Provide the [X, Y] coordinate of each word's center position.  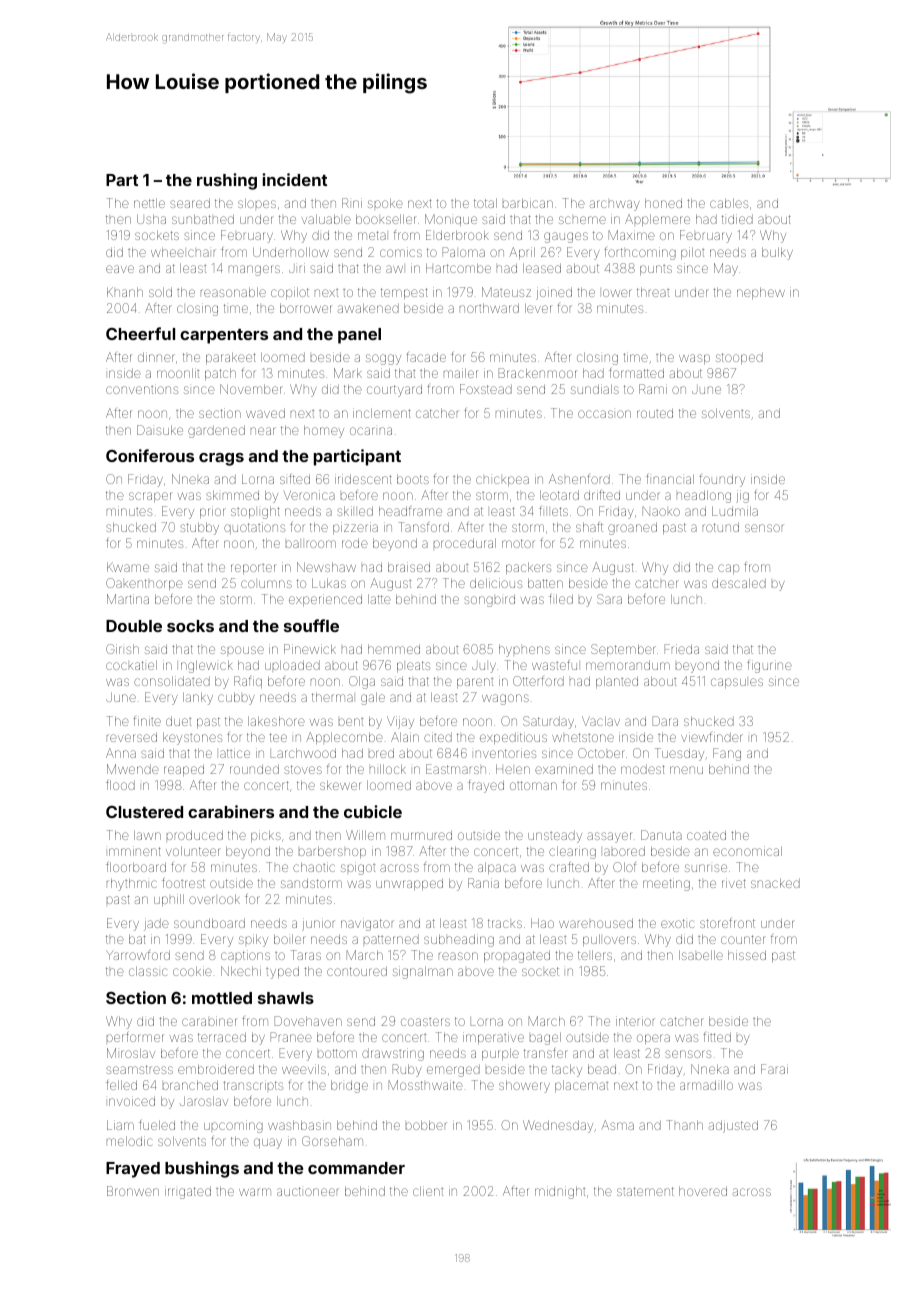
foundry [722, 480]
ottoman [533, 785]
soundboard [209, 923]
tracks [505, 923]
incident [294, 179]
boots [413, 479]
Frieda [682, 649]
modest [643, 769]
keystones [192, 738]
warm [255, 1192]
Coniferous [150, 455]
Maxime [632, 235]
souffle [311, 625]
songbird [489, 601]
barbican [528, 203]
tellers [595, 955]
